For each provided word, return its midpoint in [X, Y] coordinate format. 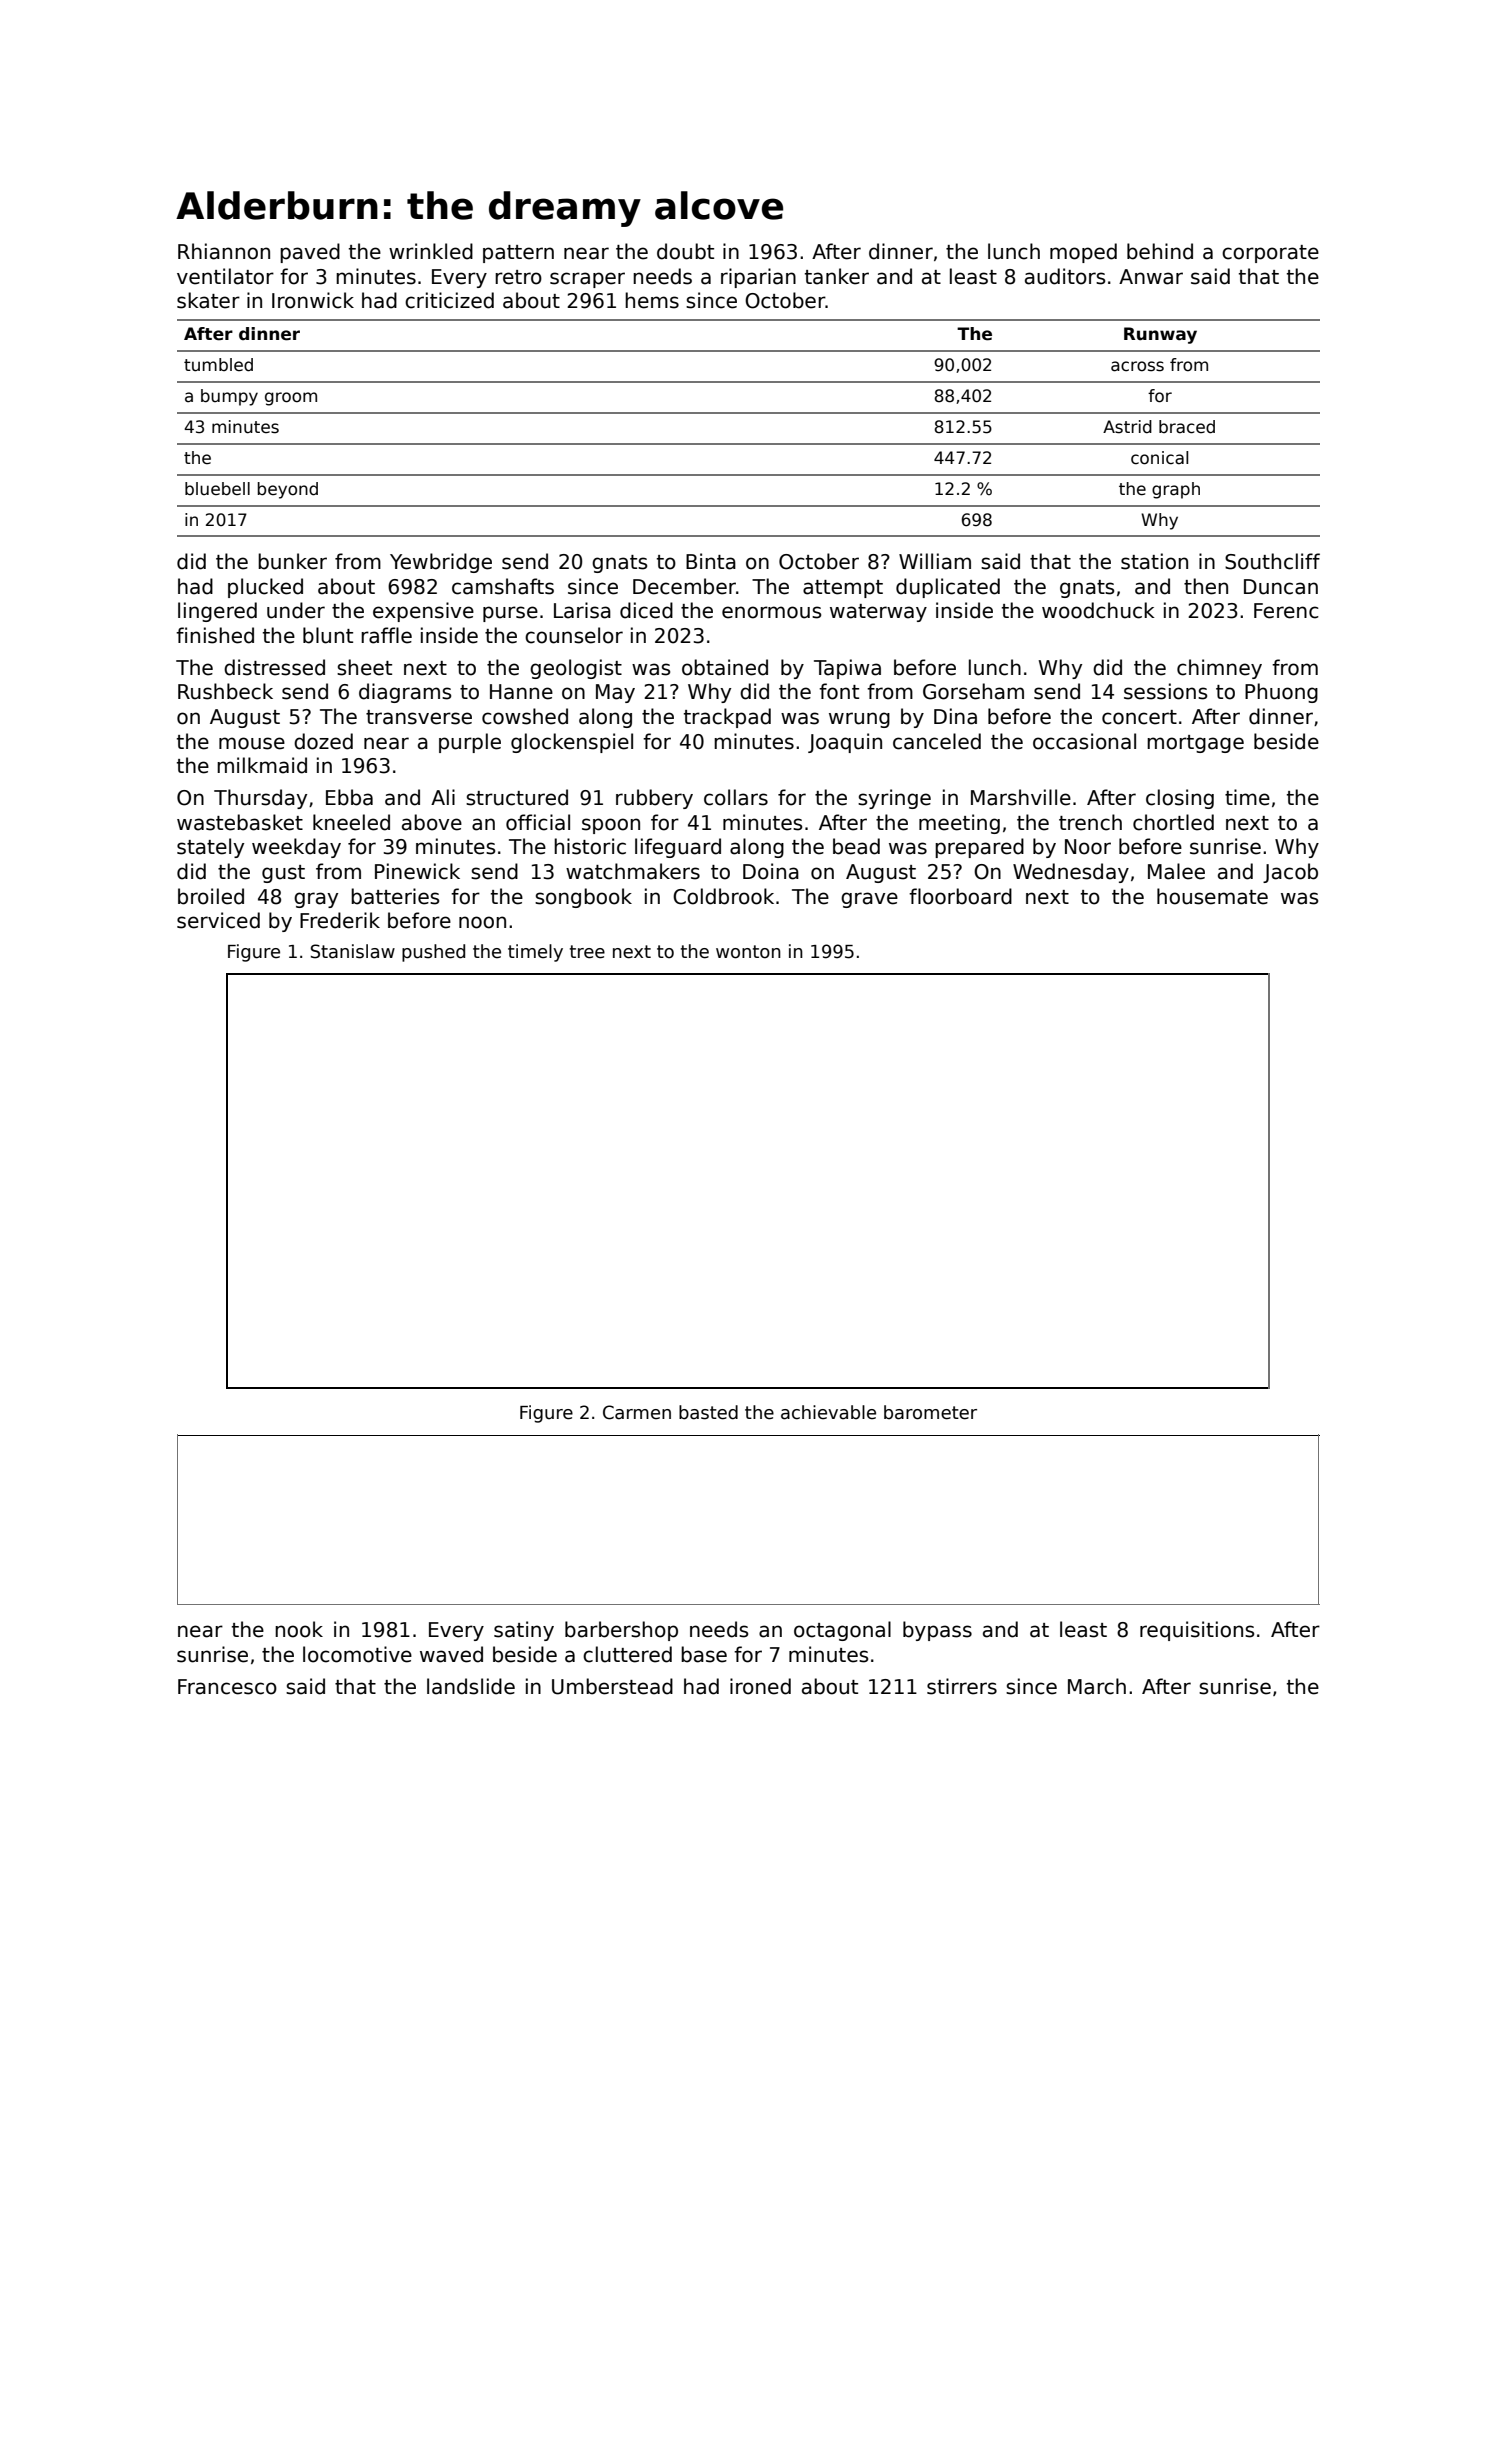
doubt [685, 251]
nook [299, 1629]
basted [708, 1412]
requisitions [1197, 1631]
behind [1160, 251]
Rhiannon [224, 251]
